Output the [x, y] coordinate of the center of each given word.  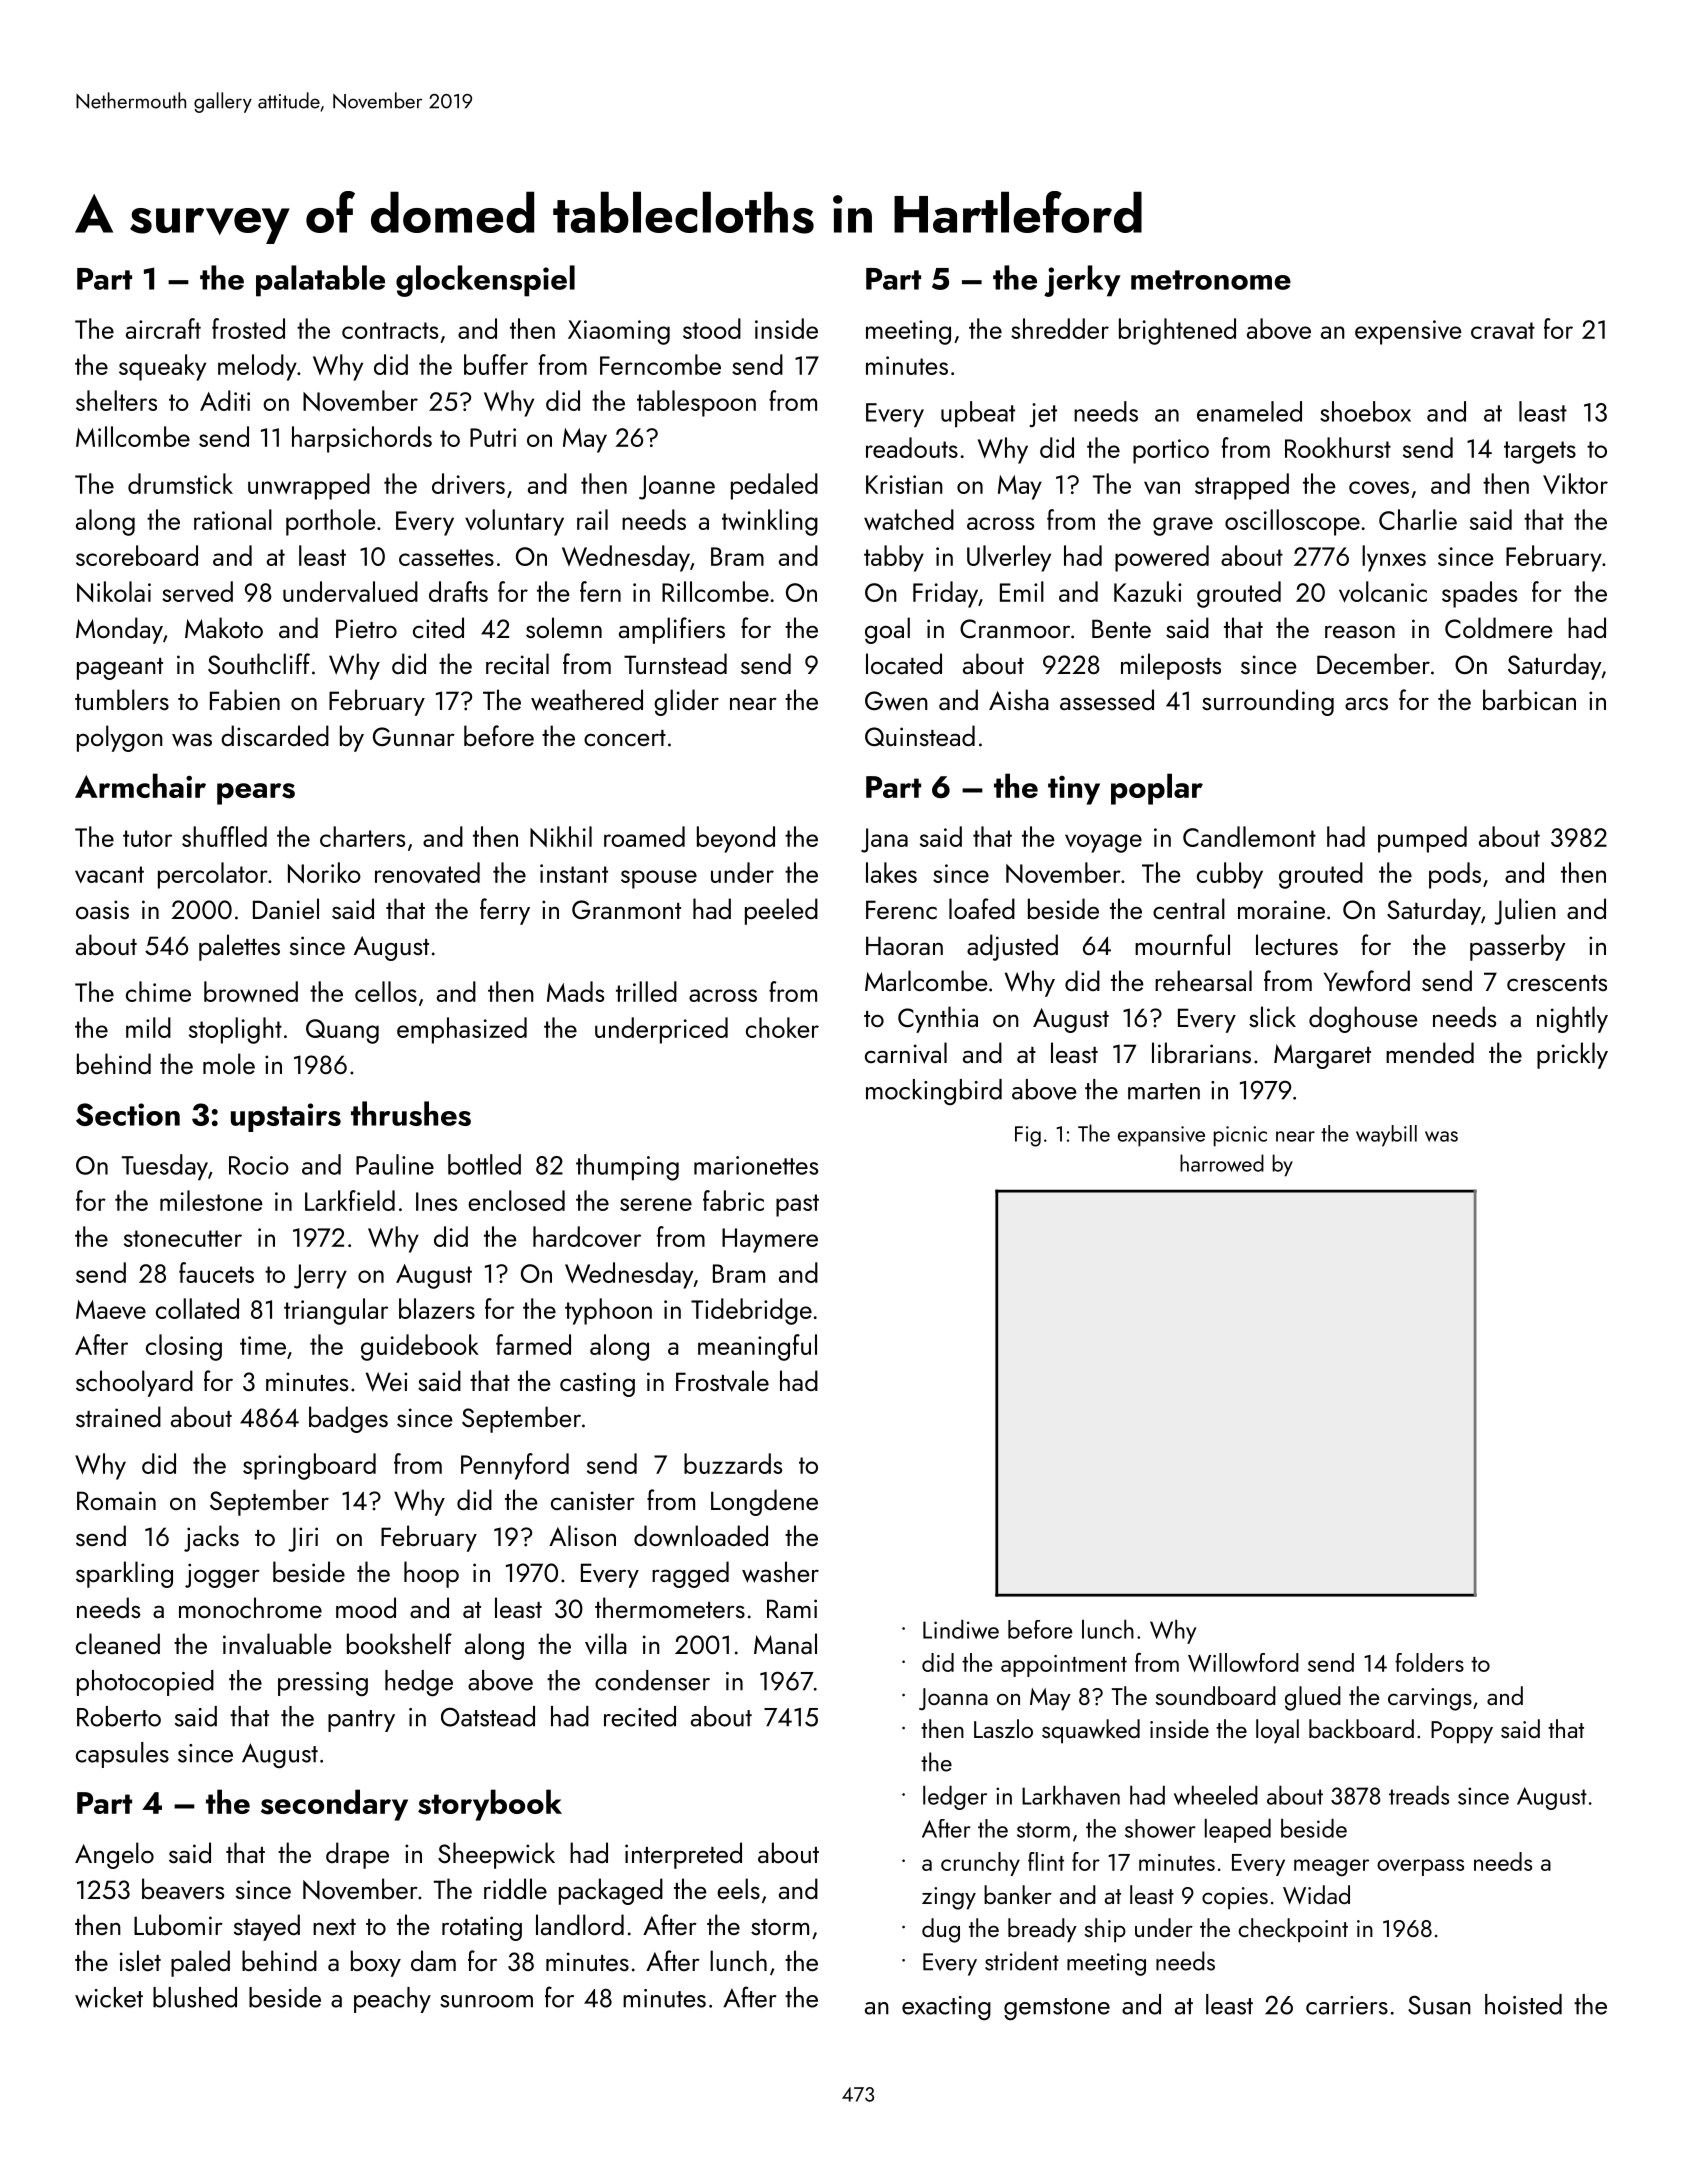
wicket [109, 1997]
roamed [644, 836]
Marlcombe [926, 980]
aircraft [163, 328]
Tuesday [165, 1167]
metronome [1211, 280]
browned [251, 991]
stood [712, 328]
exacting [946, 2008]
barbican [1529, 699]
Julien [1525, 911]
